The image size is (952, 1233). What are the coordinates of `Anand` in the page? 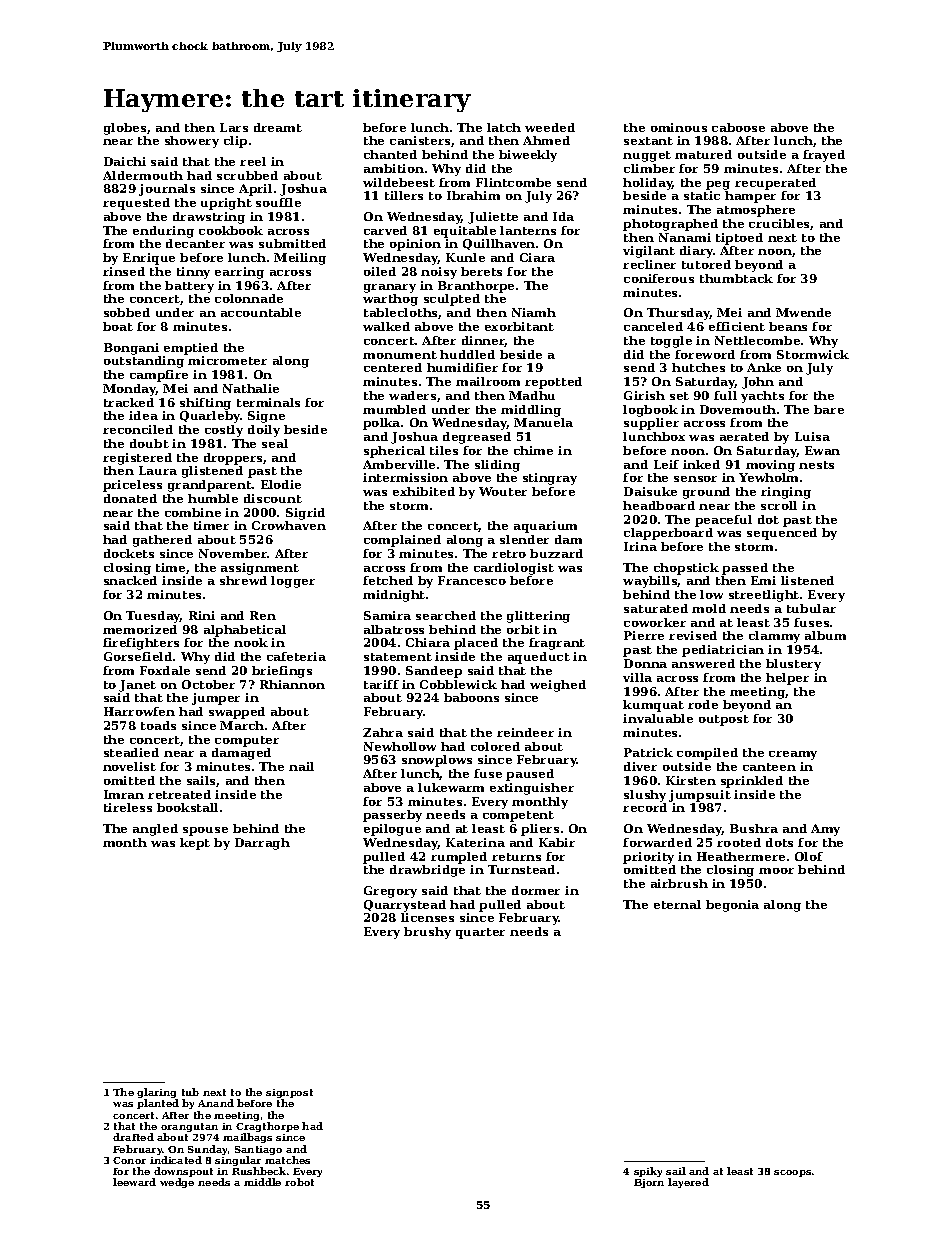 It's located at (216, 1103).
